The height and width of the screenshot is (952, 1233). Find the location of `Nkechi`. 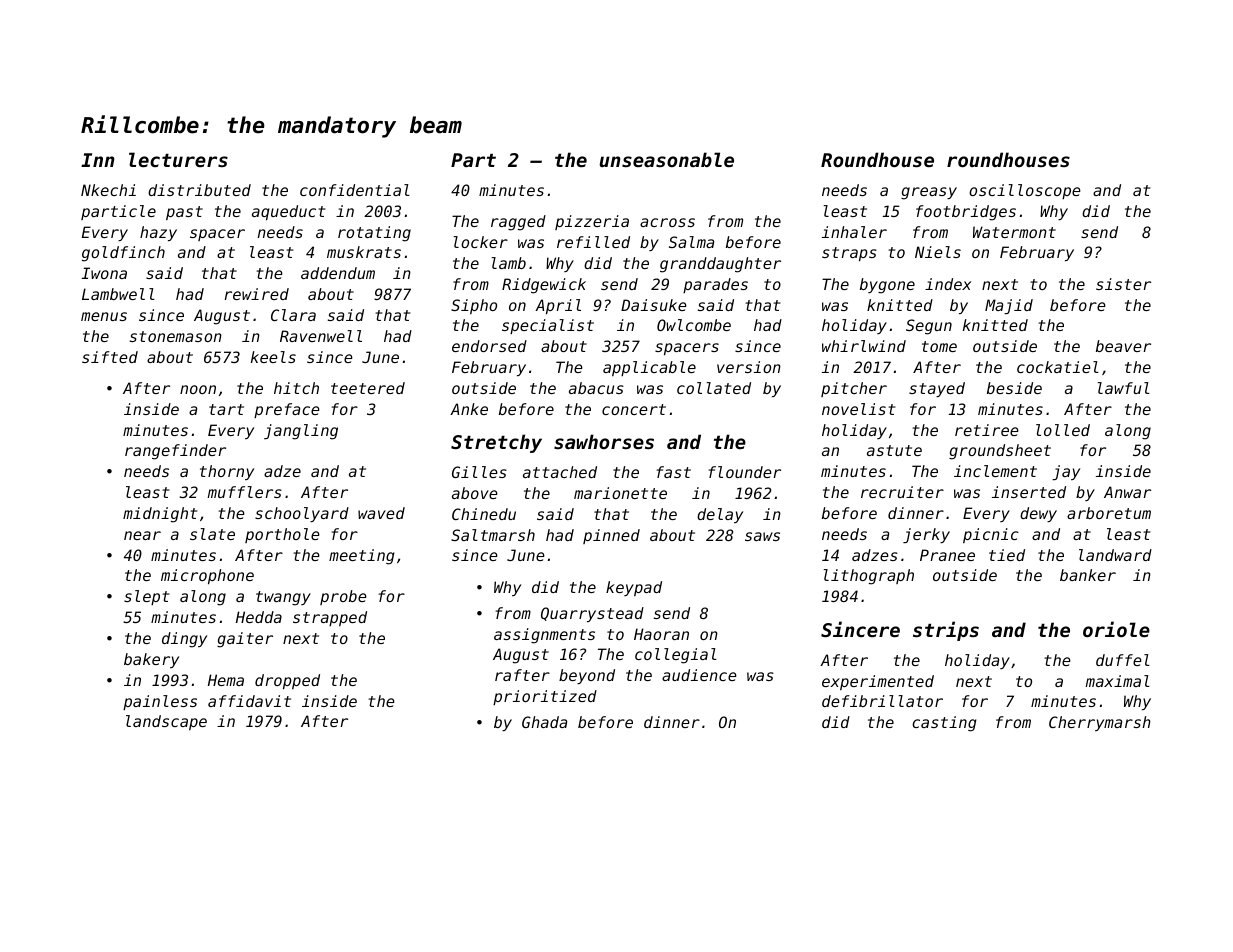

Nkechi is located at coordinates (108, 190).
